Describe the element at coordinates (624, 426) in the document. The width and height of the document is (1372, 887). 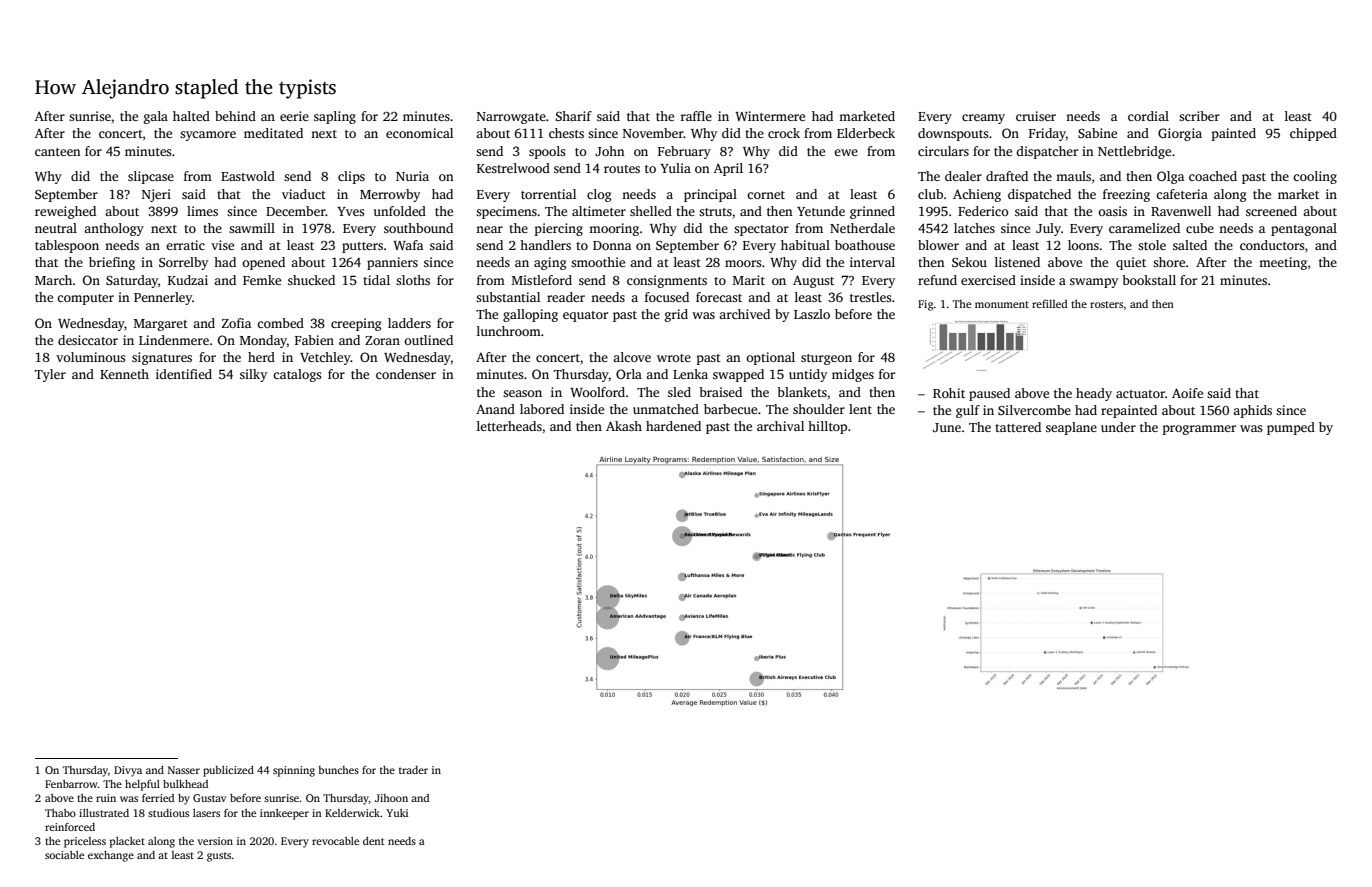
I see `Akash` at that location.
